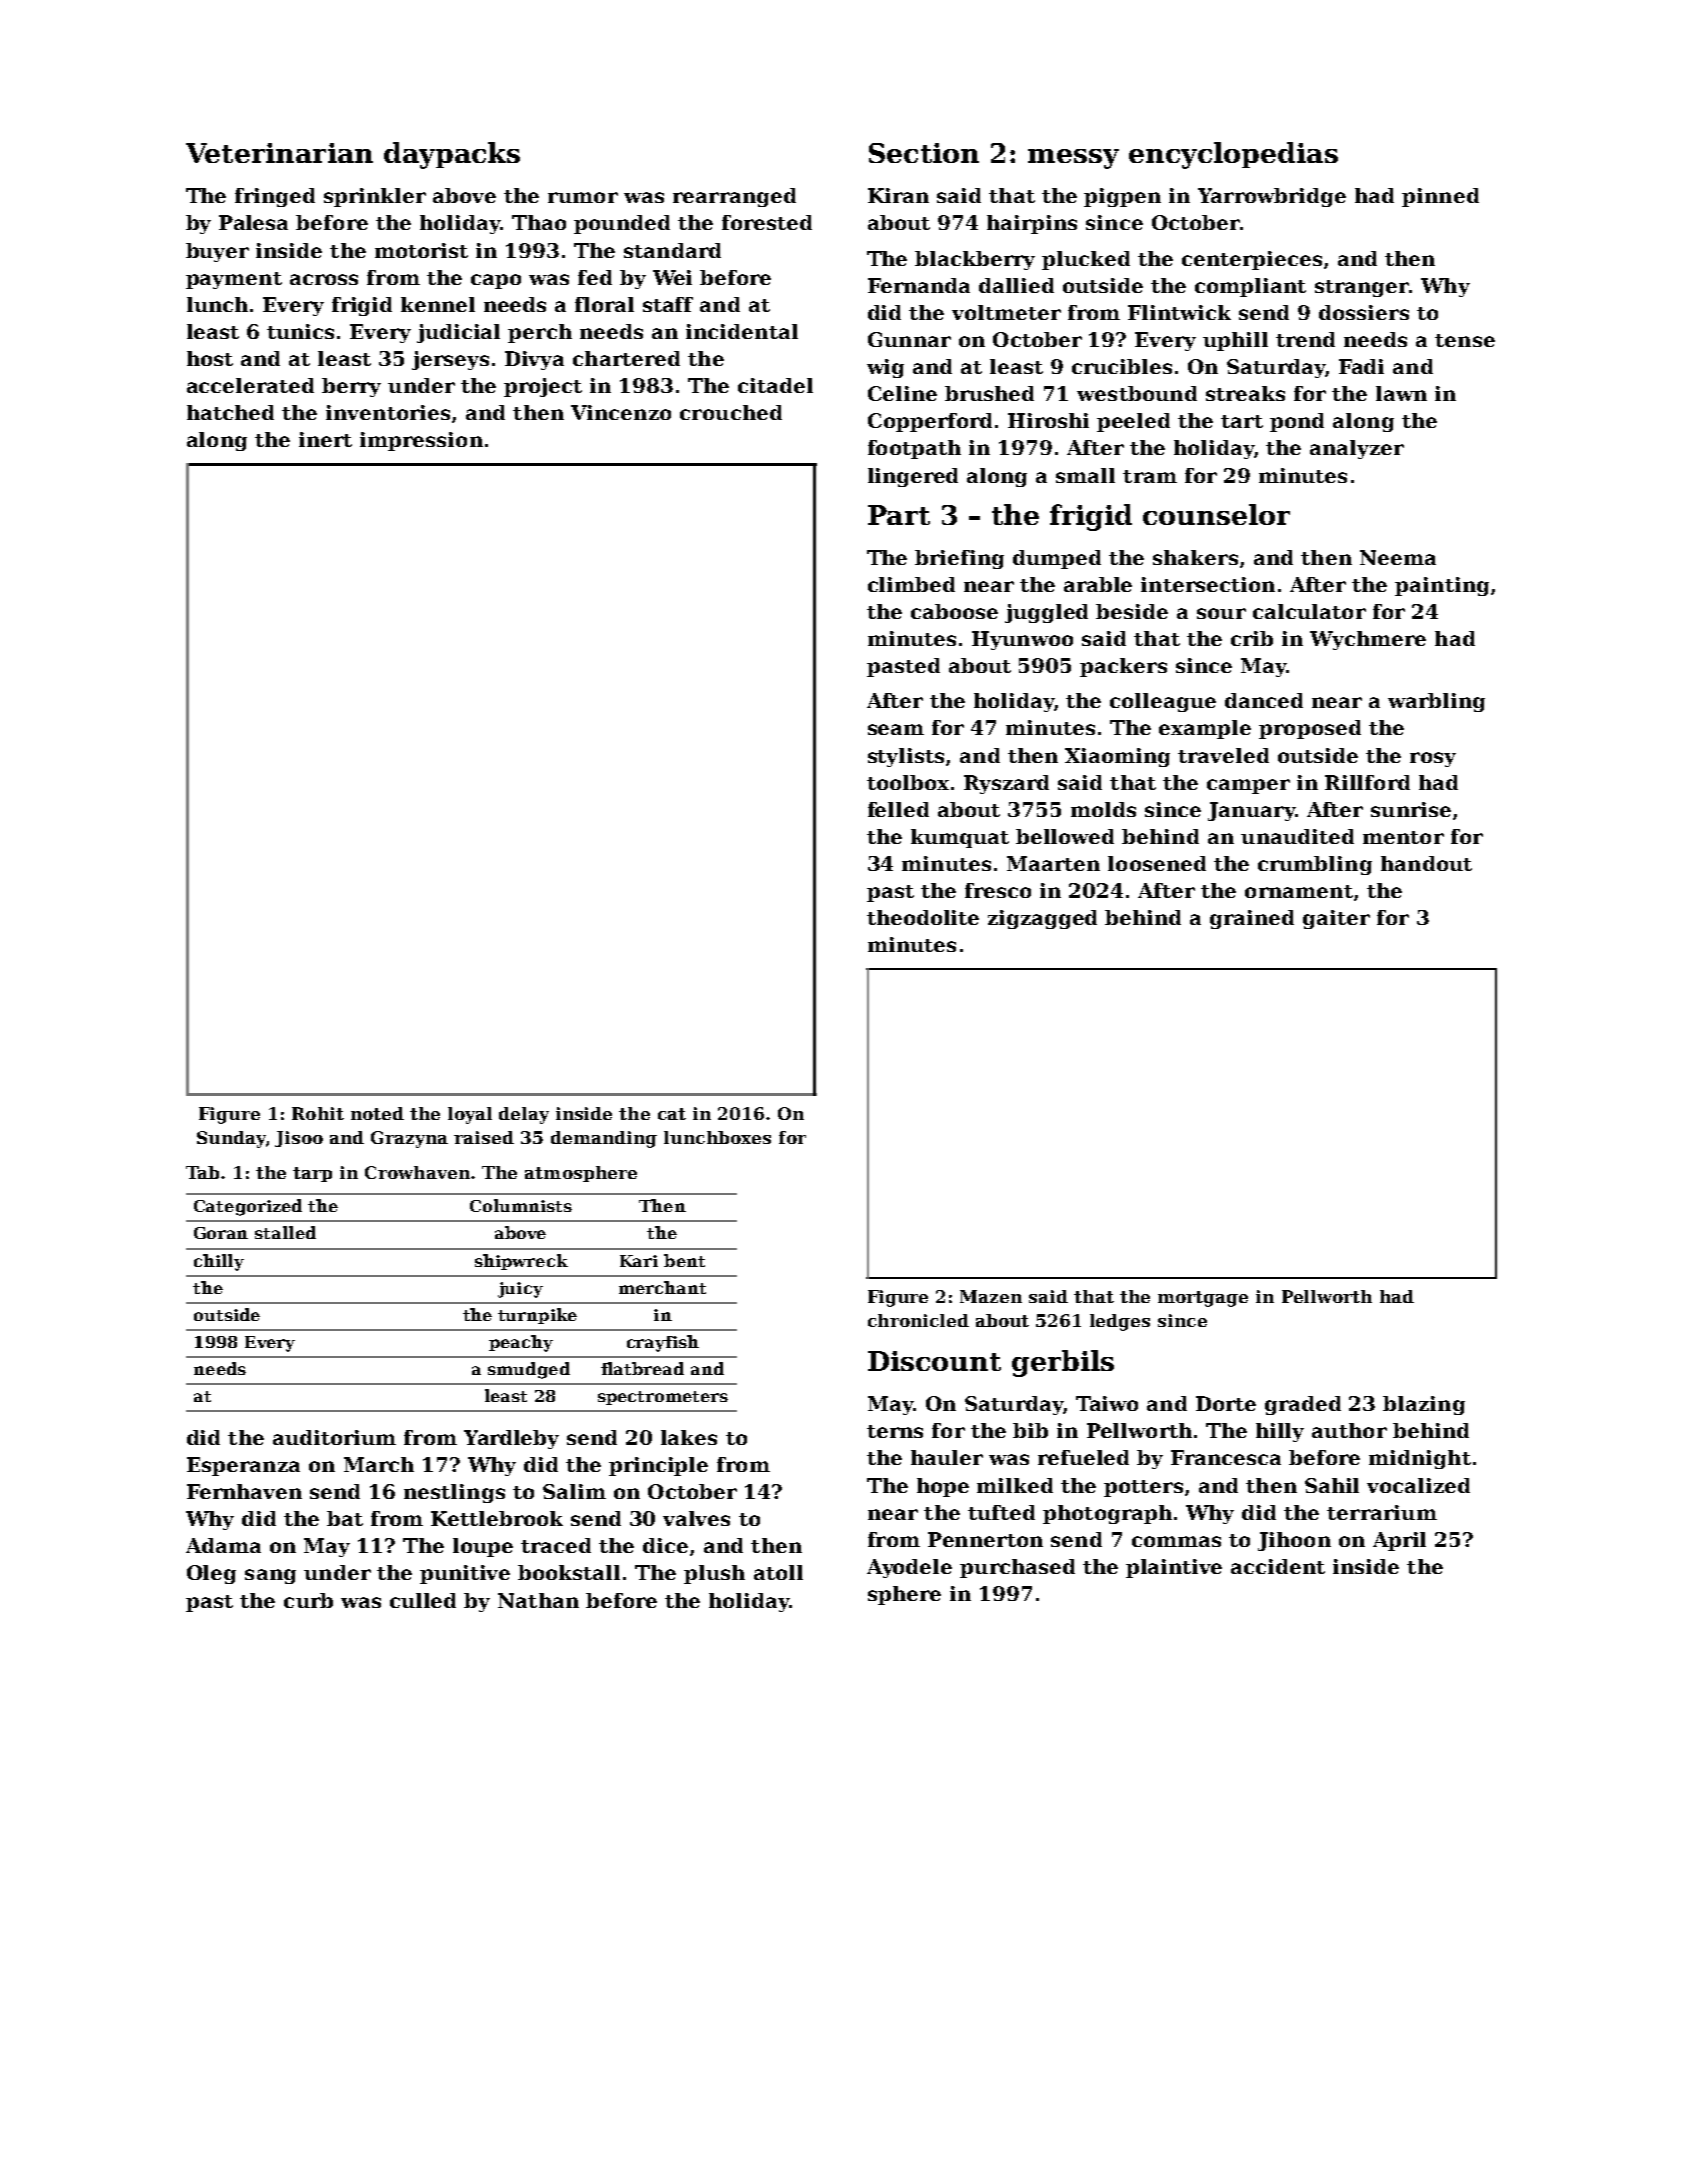 The height and width of the image is (2178, 1683). What do you see at coordinates (959, 559) in the image?
I see `briefing` at bounding box center [959, 559].
